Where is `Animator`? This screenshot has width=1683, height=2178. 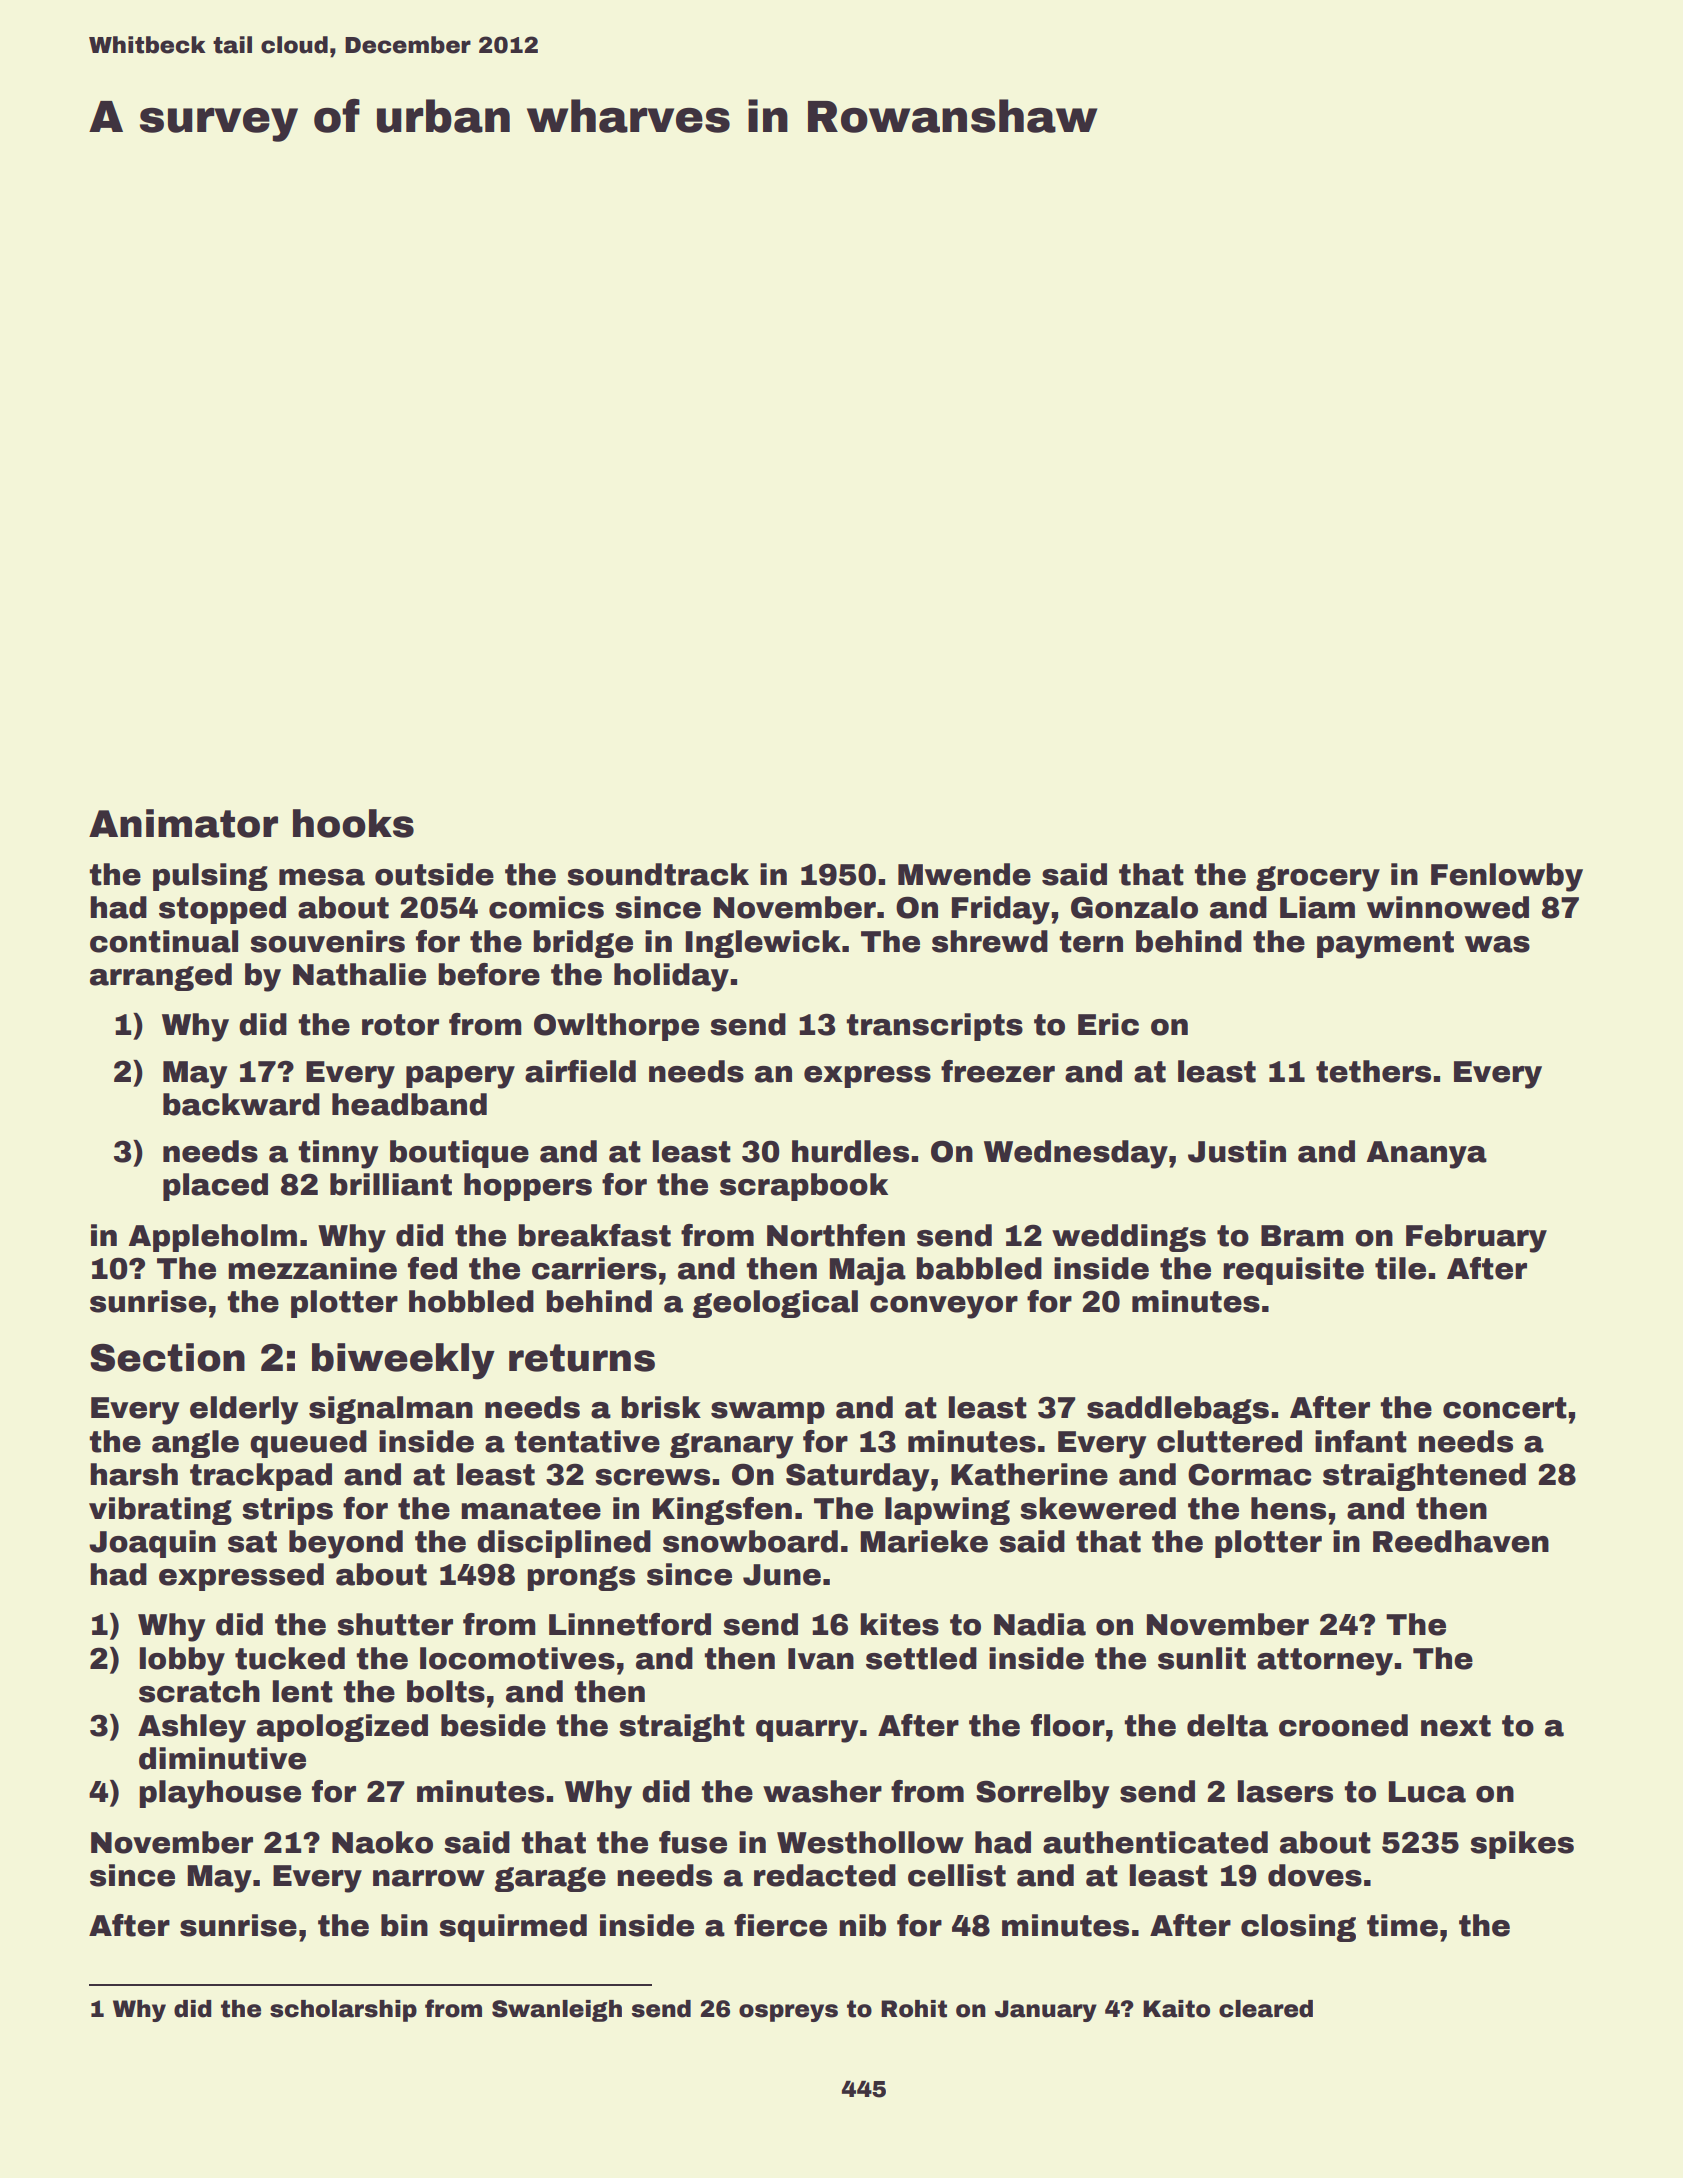
Animator is located at coordinates (183, 823).
